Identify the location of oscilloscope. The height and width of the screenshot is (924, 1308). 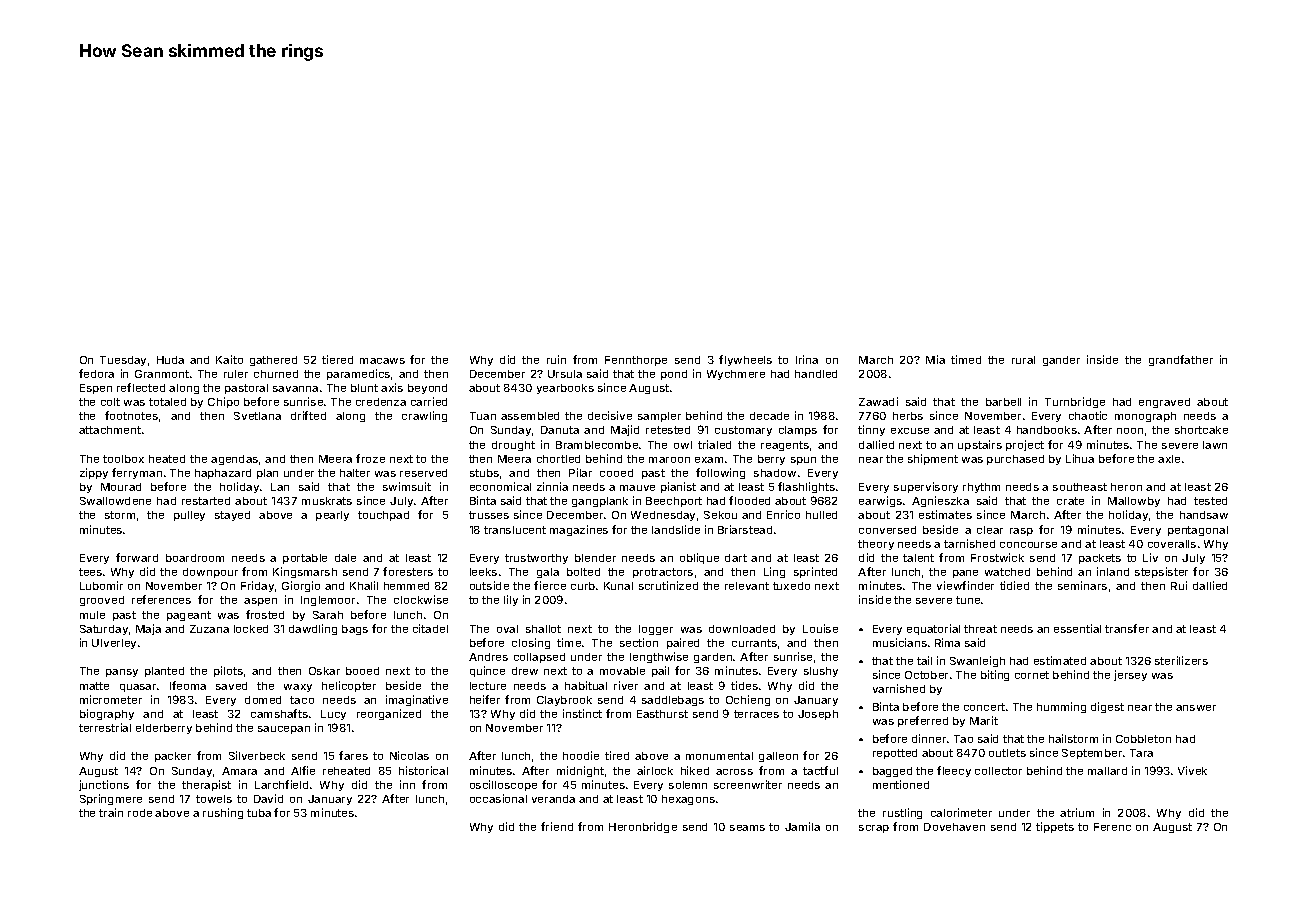
(503, 785).
